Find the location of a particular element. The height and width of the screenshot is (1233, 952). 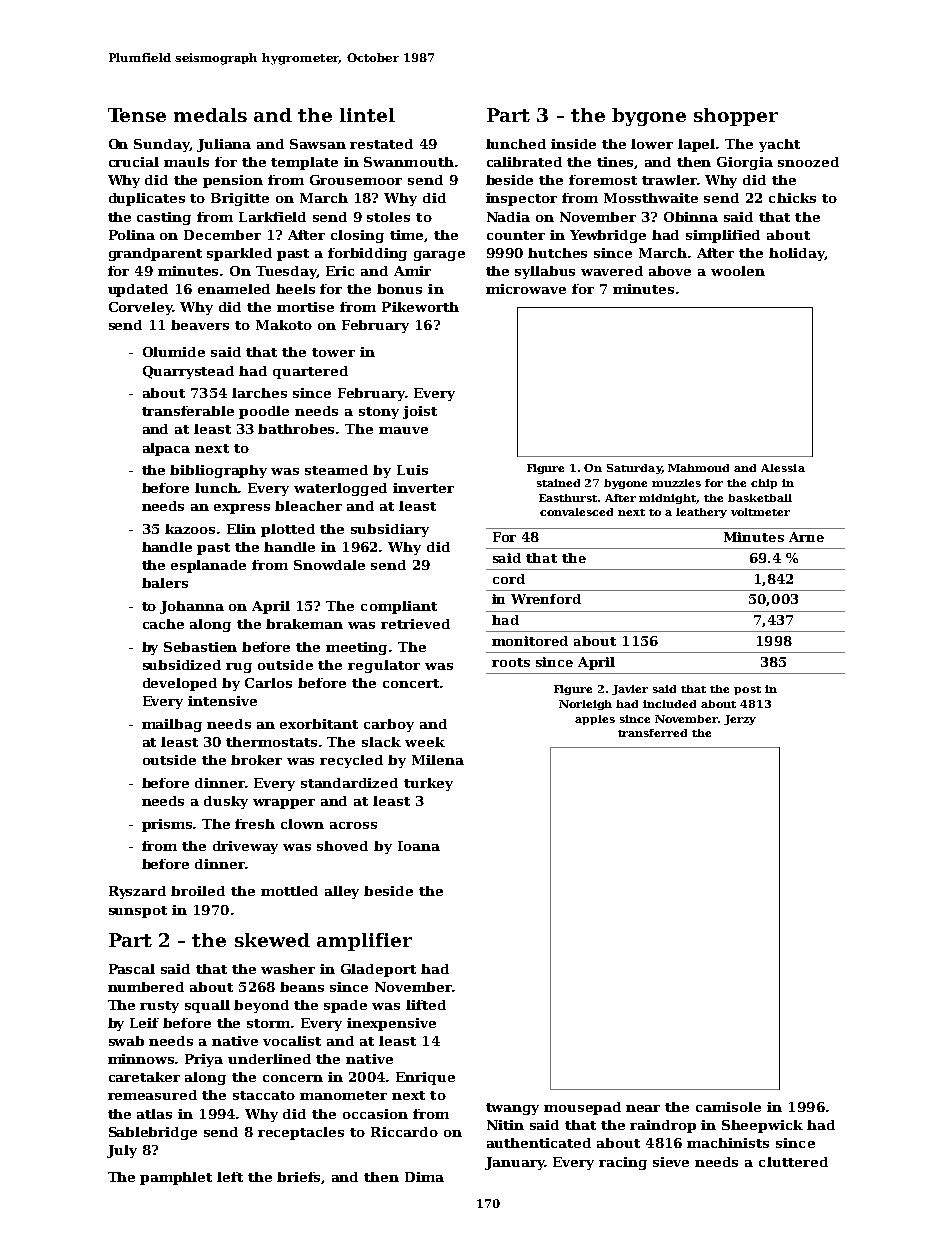

Pikeworth is located at coordinates (420, 307).
